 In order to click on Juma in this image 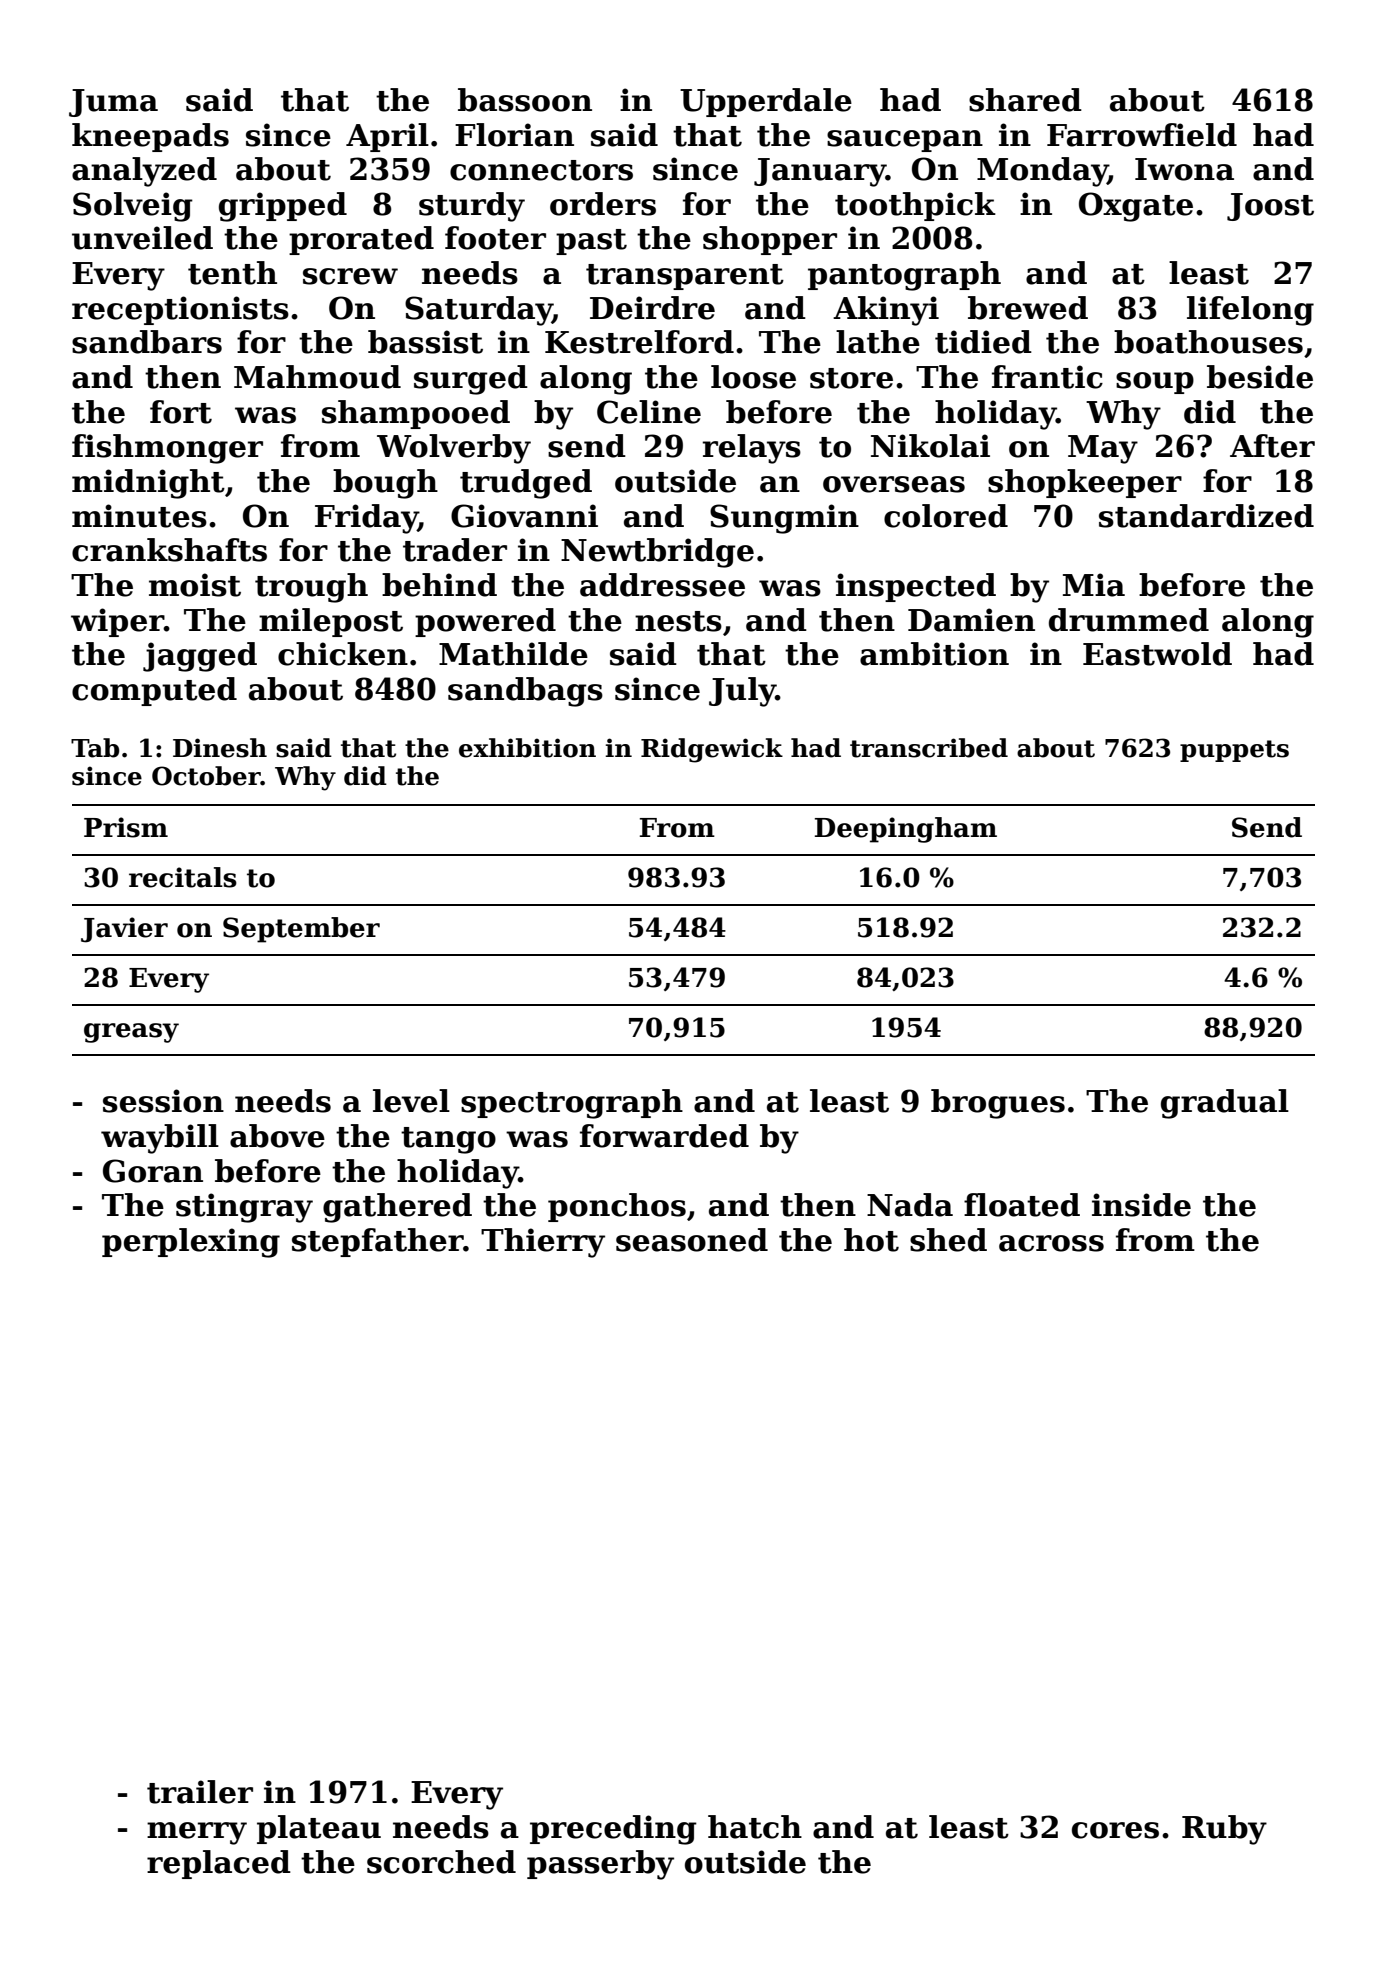, I will do `click(113, 103)`.
